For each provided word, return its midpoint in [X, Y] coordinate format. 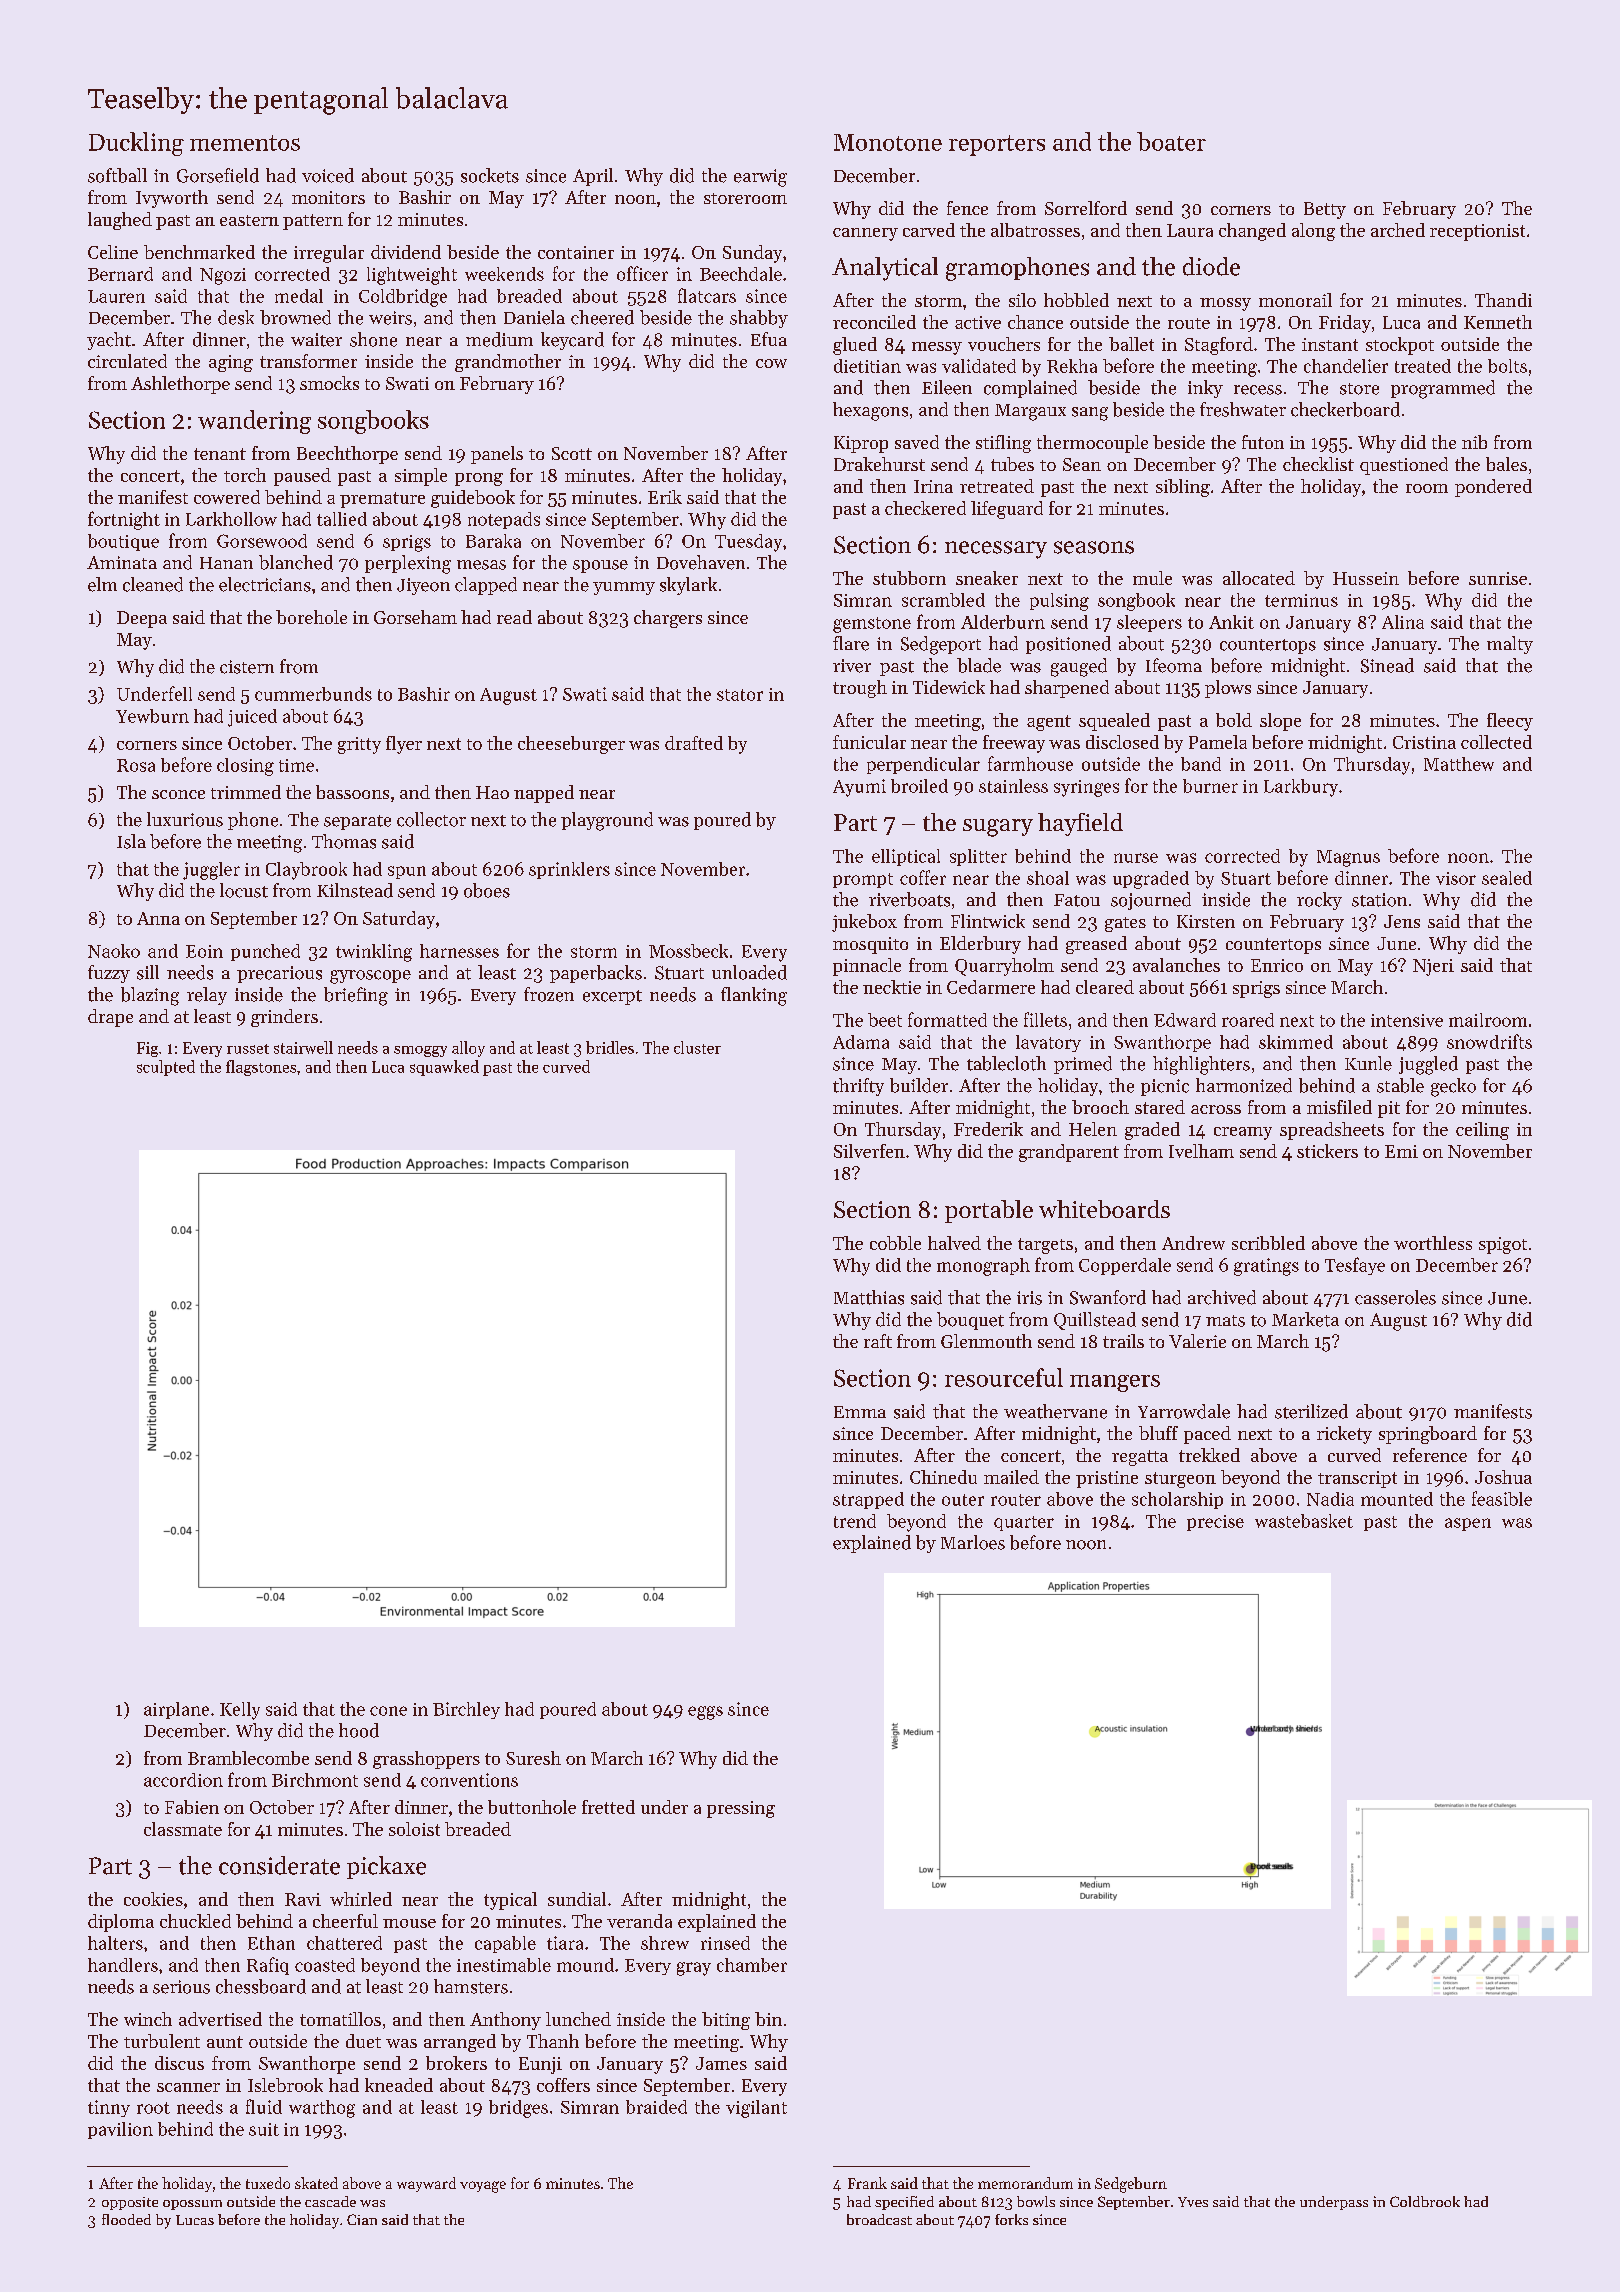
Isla [131, 841]
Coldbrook [1425, 2201]
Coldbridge [403, 298]
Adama [861, 1042]
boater [1171, 141]
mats [1225, 1321]
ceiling [1482, 1131]
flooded [126, 2219]
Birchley [466, 1710]
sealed [1507, 878]
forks [1011, 2219]
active [978, 322]
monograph [983, 1267]
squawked [444, 1068]
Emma [860, 1412]
